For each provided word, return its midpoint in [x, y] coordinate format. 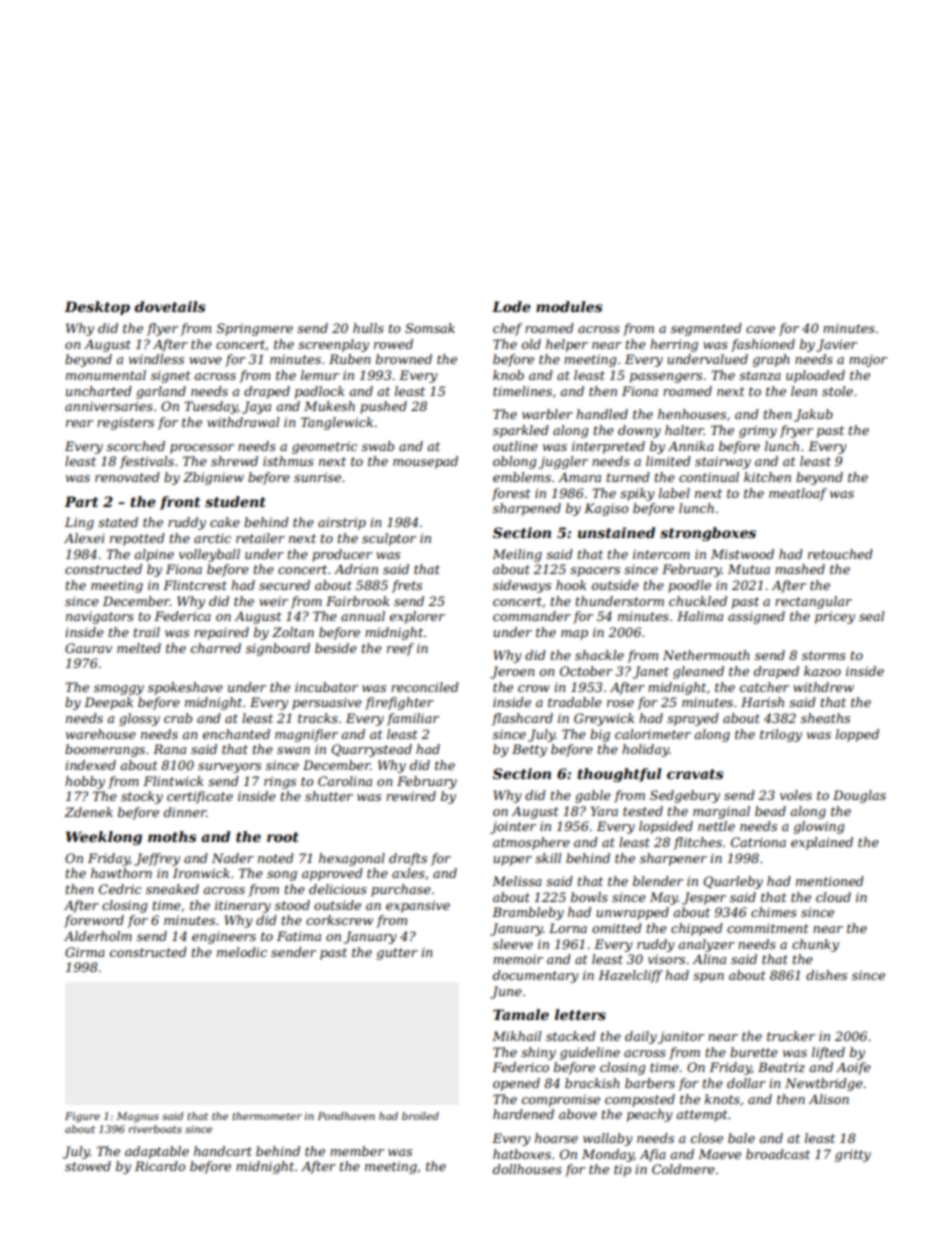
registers [125, 423]
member [357, 1151]
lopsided [666, 827]
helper [567, 345]
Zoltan [293, 632]
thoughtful [619, 775]
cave [760, 329]
